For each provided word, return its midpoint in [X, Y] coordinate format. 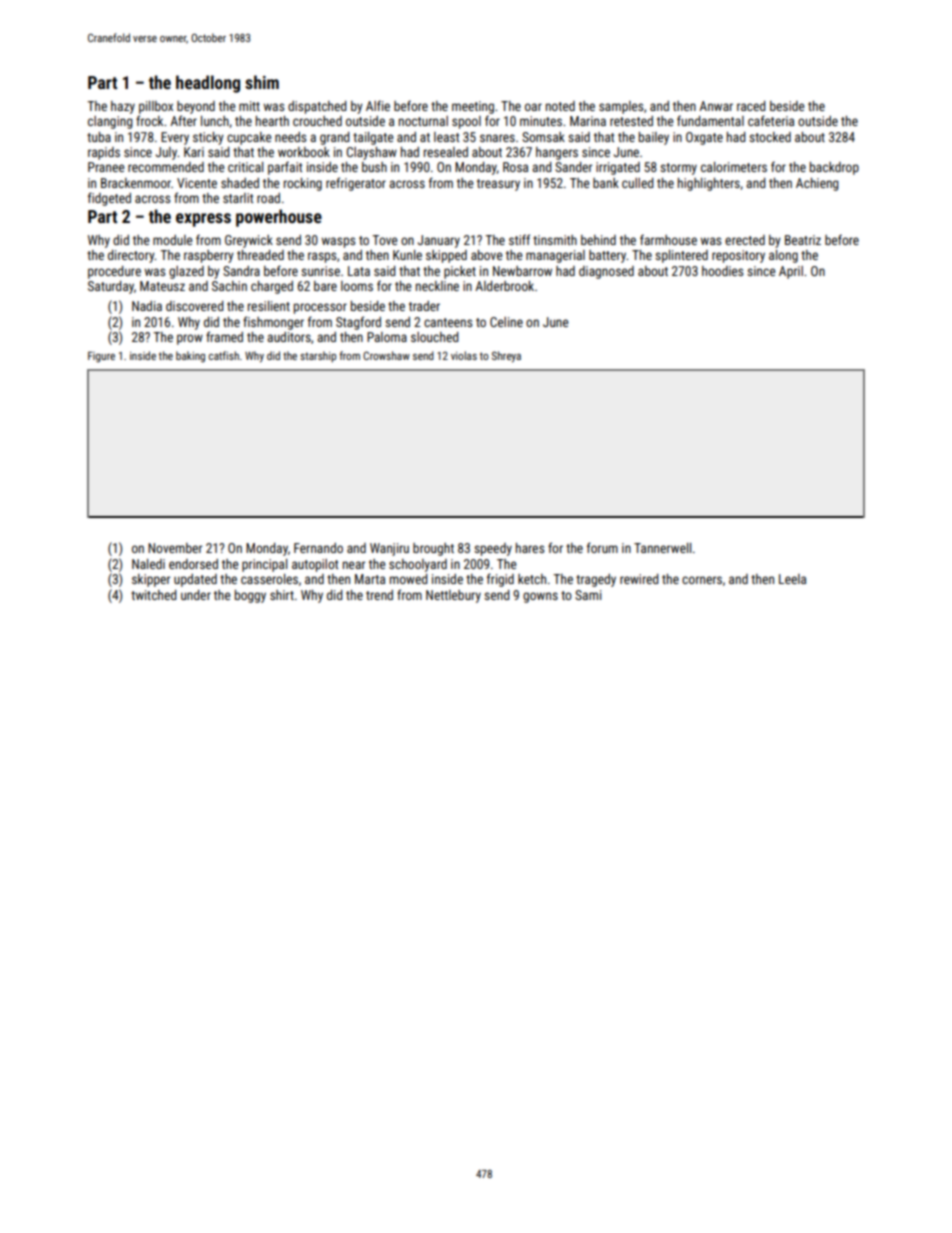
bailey [654, 138]
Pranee [106, 167]
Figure [101, 357]
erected [745, 240]
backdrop [834, 168]
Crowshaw [386, 355]
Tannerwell [662, 548]
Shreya [506, 357]
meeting [473, 107]
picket [460, 272]
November [175, 548]
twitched [154, 595]
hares [530, 548]
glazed [186, 272]
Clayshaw [371, 153]
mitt [249, 106]
